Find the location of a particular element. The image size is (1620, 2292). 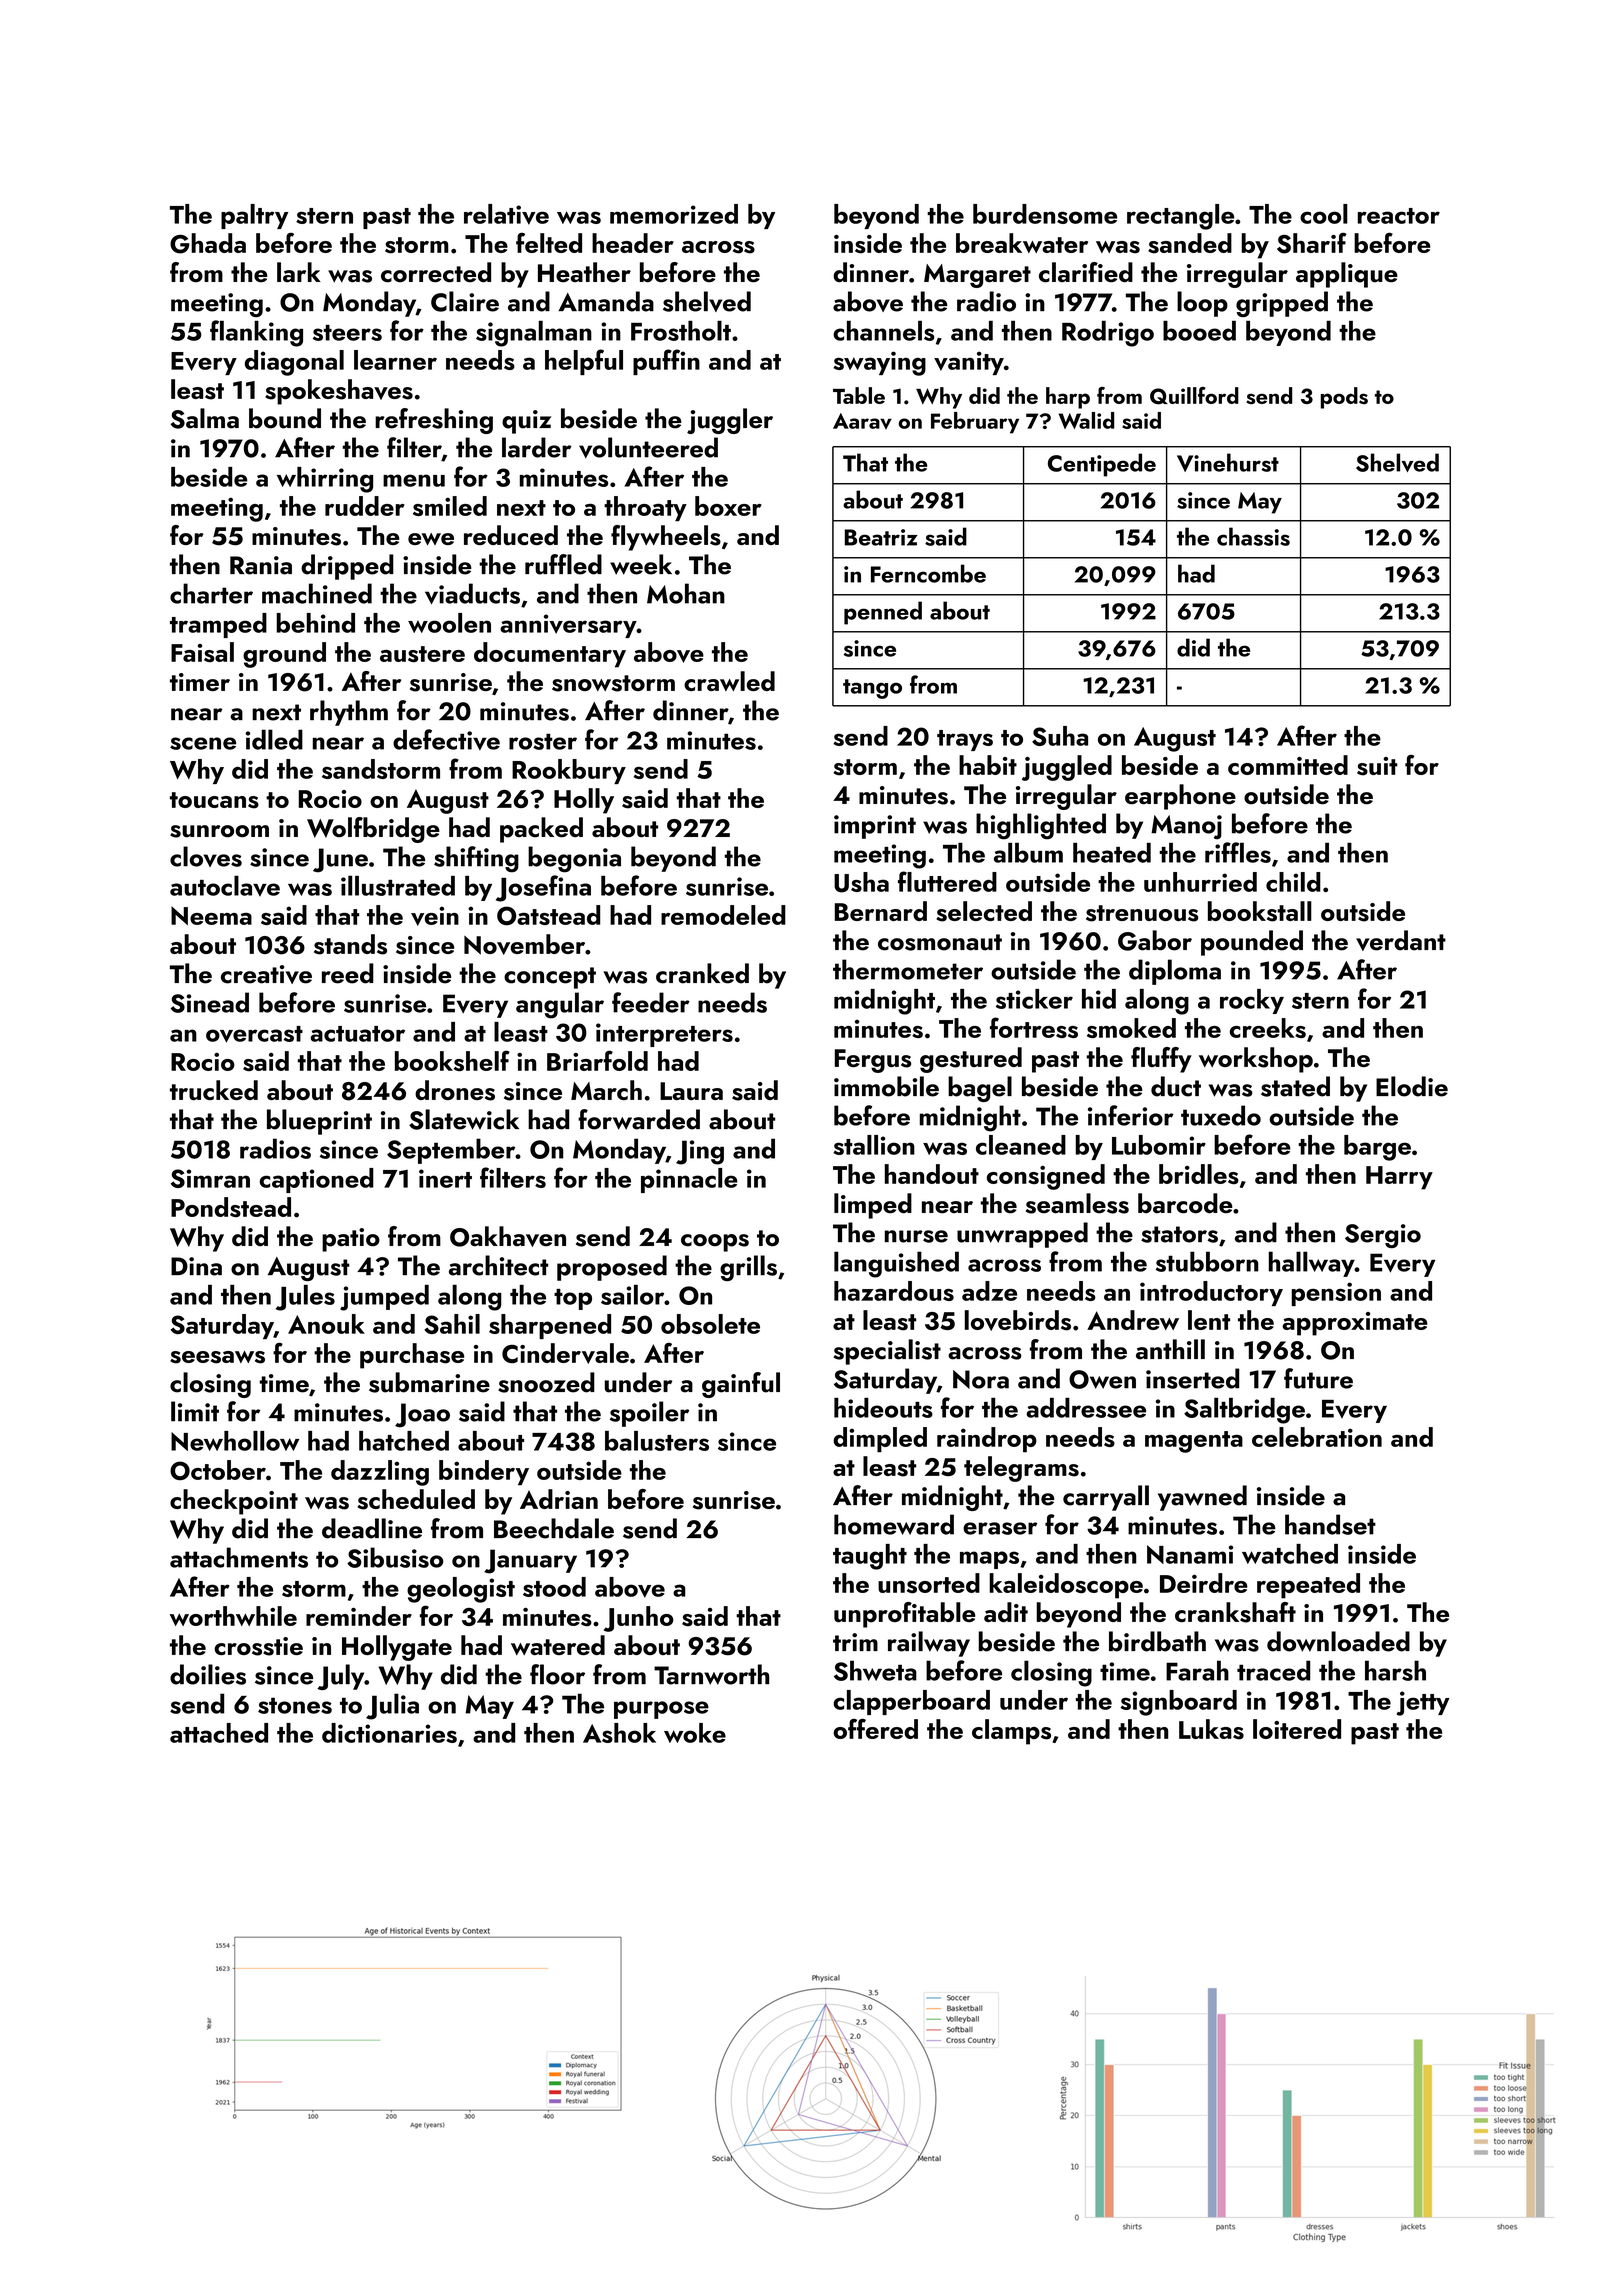

Salma is located at coordinates (205, 418).
